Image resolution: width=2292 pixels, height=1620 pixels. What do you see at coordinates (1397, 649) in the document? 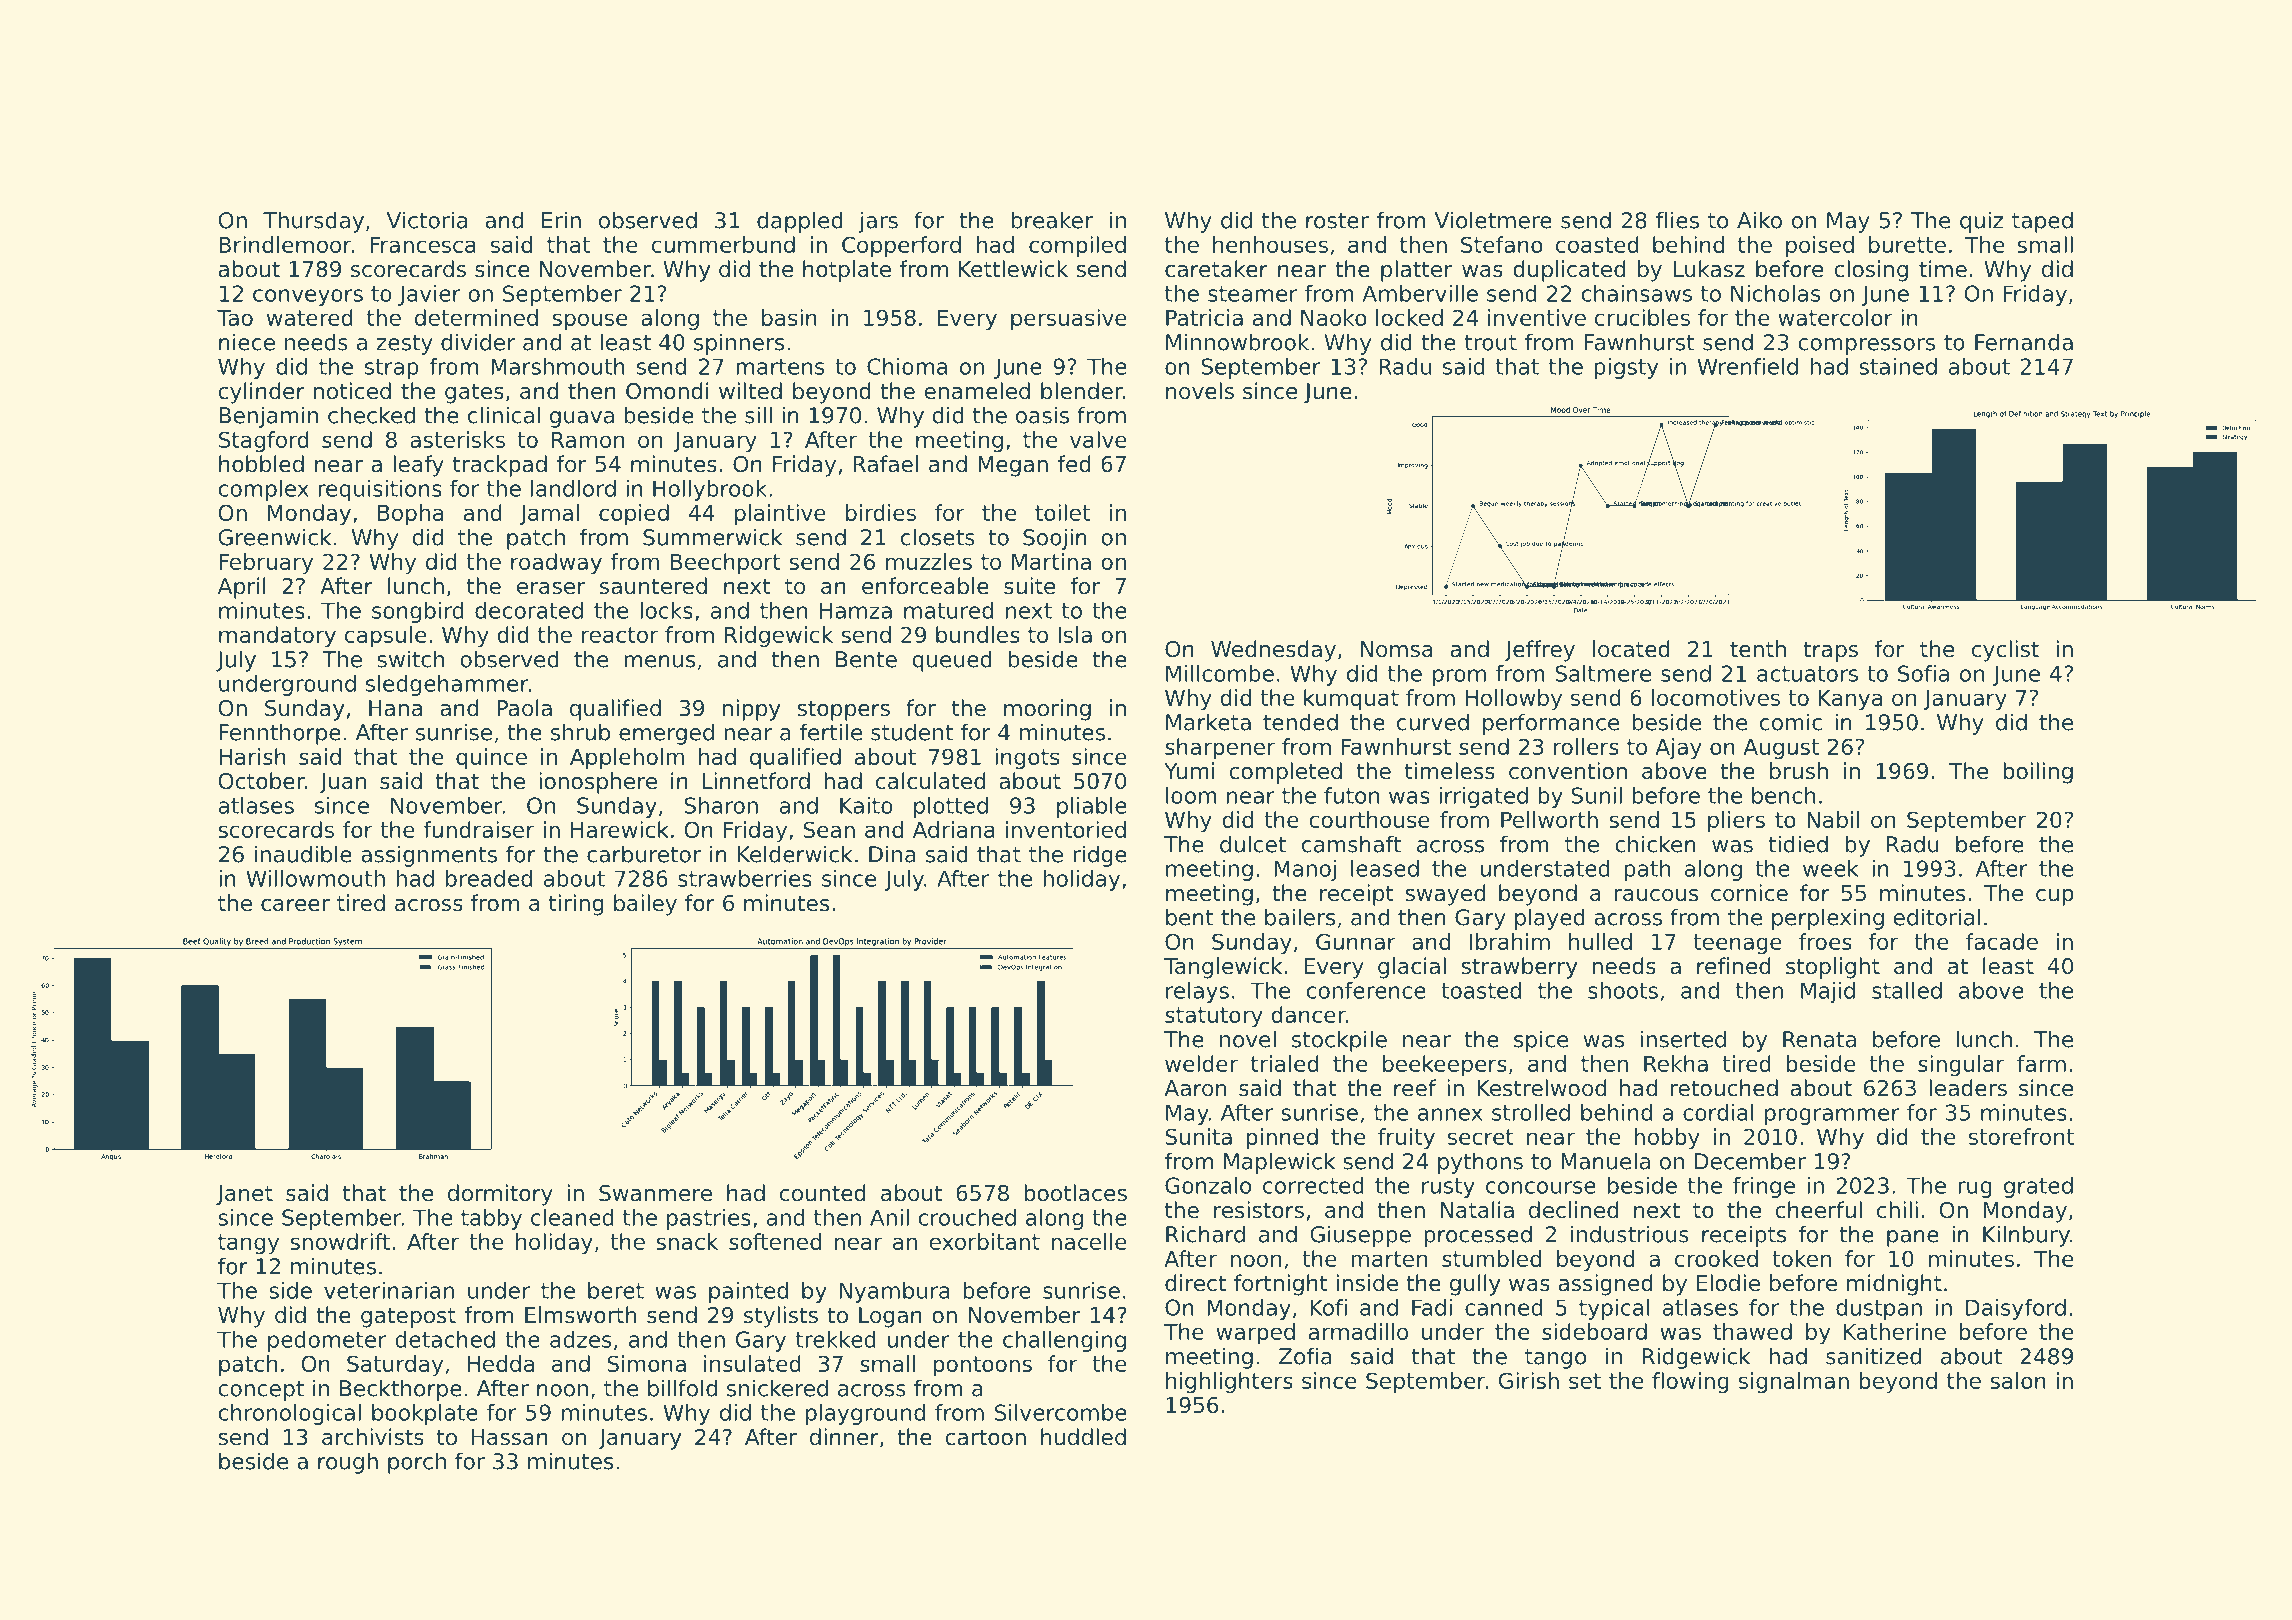
I see `Nomsa` at bounding box center [1397, 649].
